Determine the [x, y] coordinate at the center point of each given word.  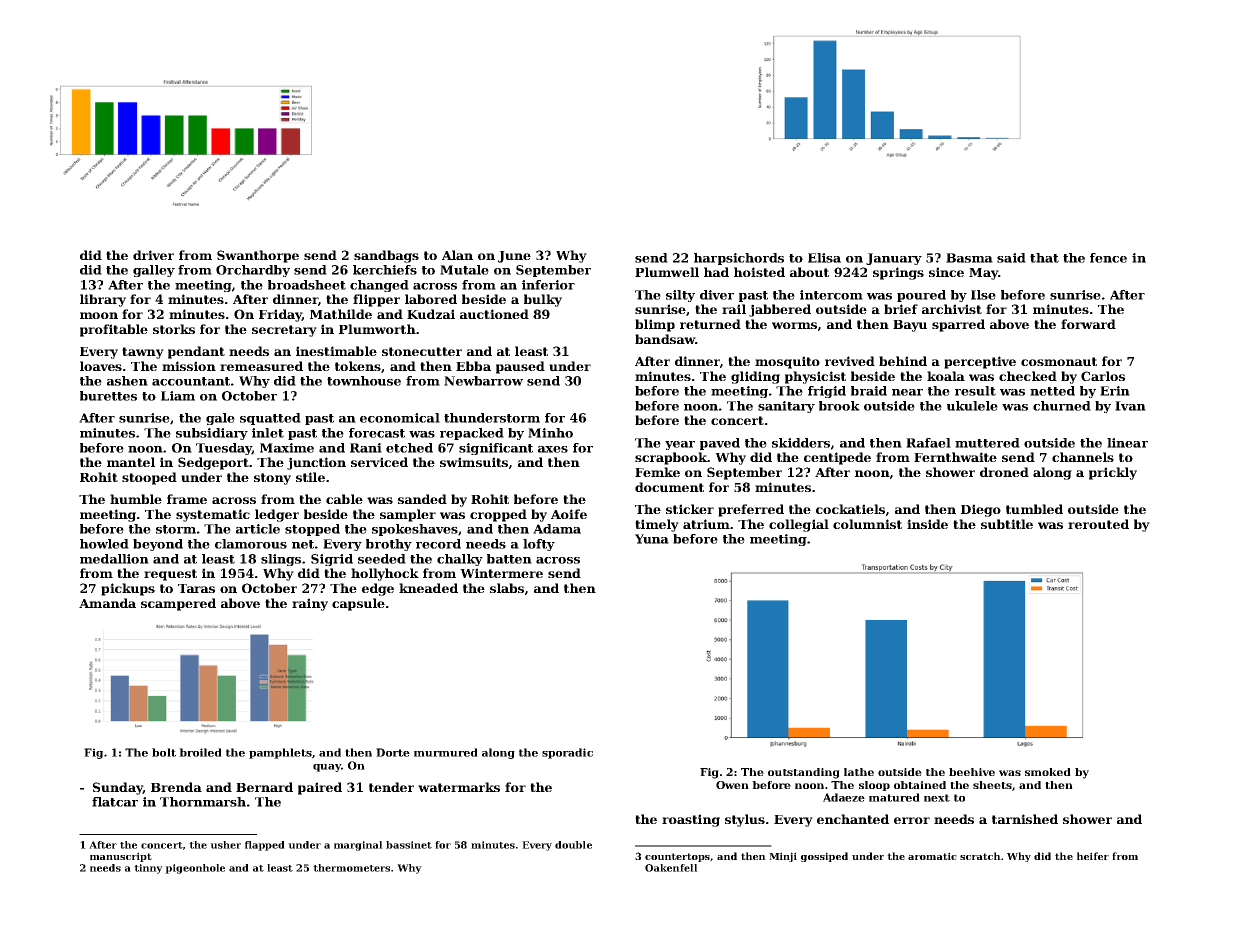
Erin [1115, 391]
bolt [164, 752]
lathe [859, 772]
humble [136, 499]
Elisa [824, 258]
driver [153, 255]
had [716, 272]
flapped [265, 846]
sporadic [567, 753]
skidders [801, 443]
